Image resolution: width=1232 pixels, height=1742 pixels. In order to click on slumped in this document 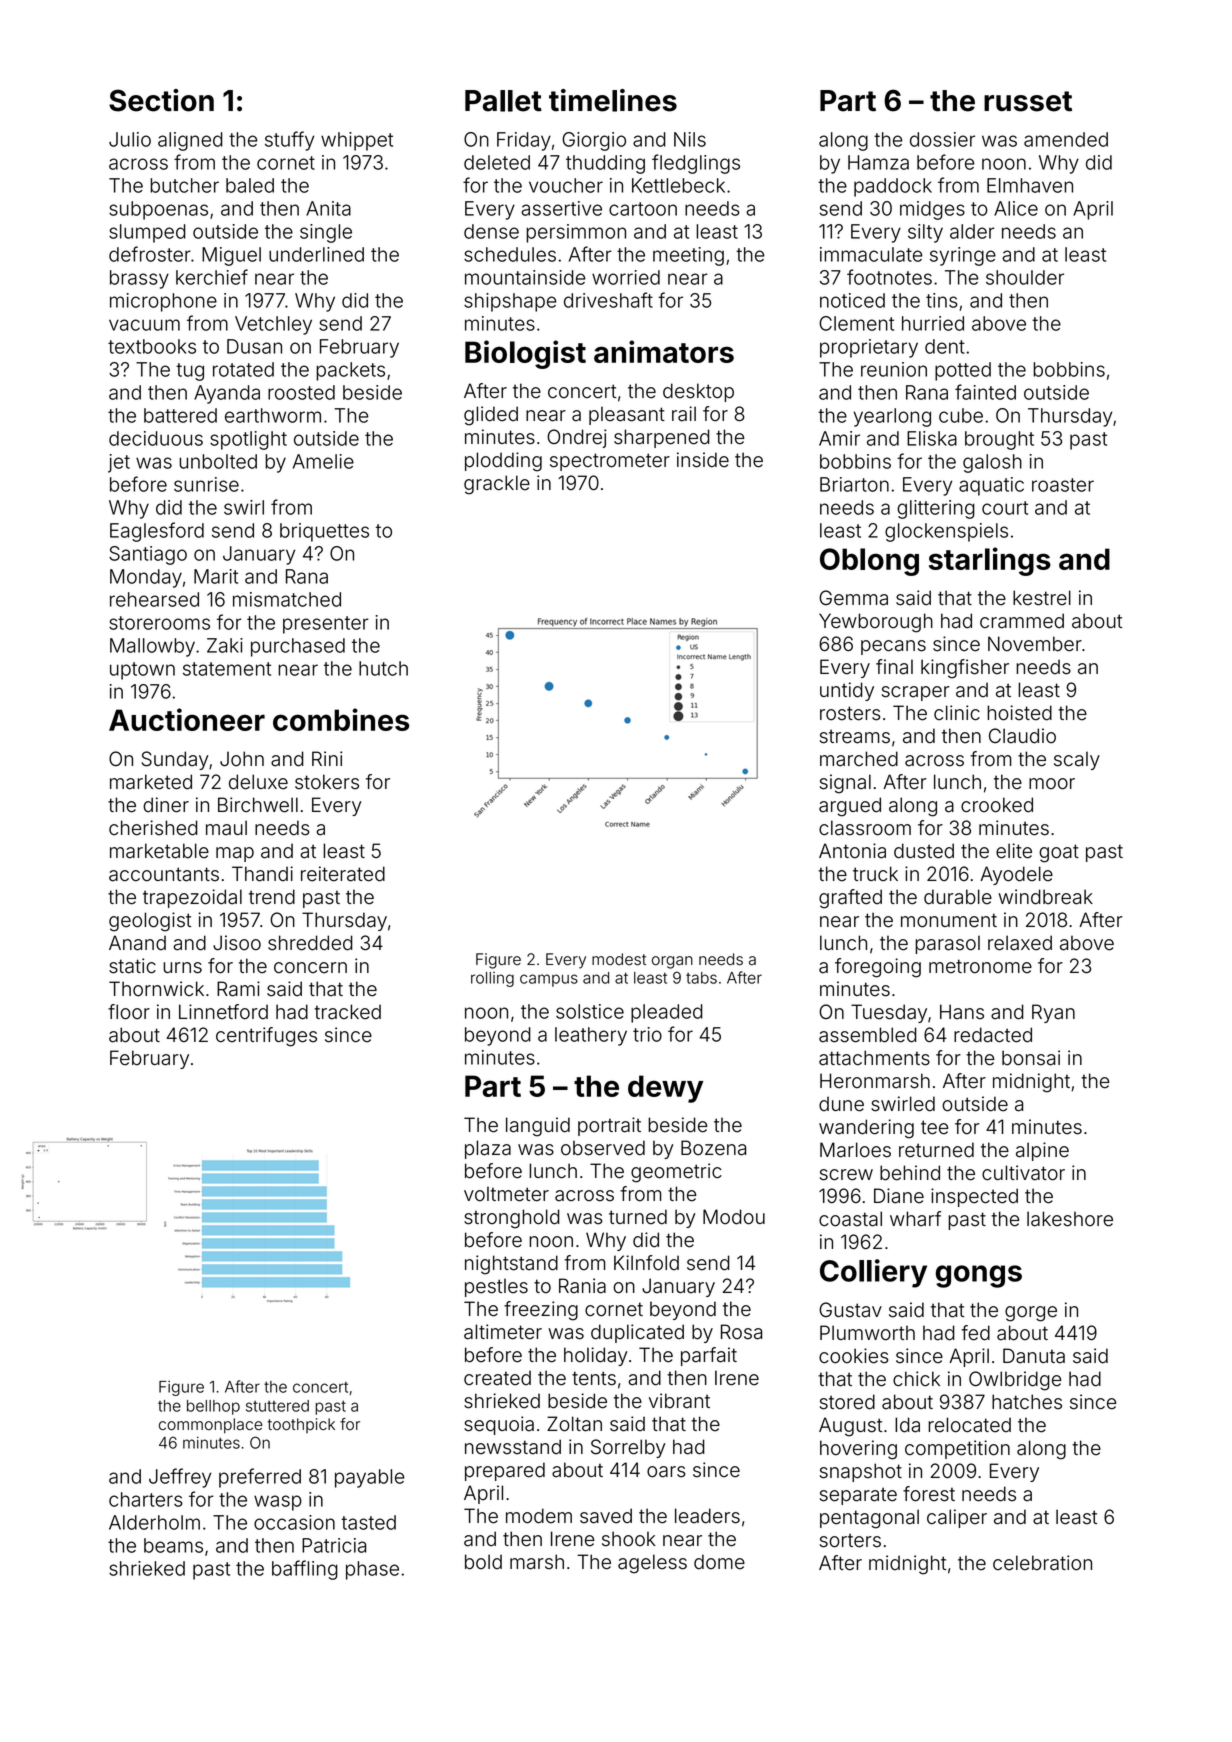, I will do `click(147, 233)`.
